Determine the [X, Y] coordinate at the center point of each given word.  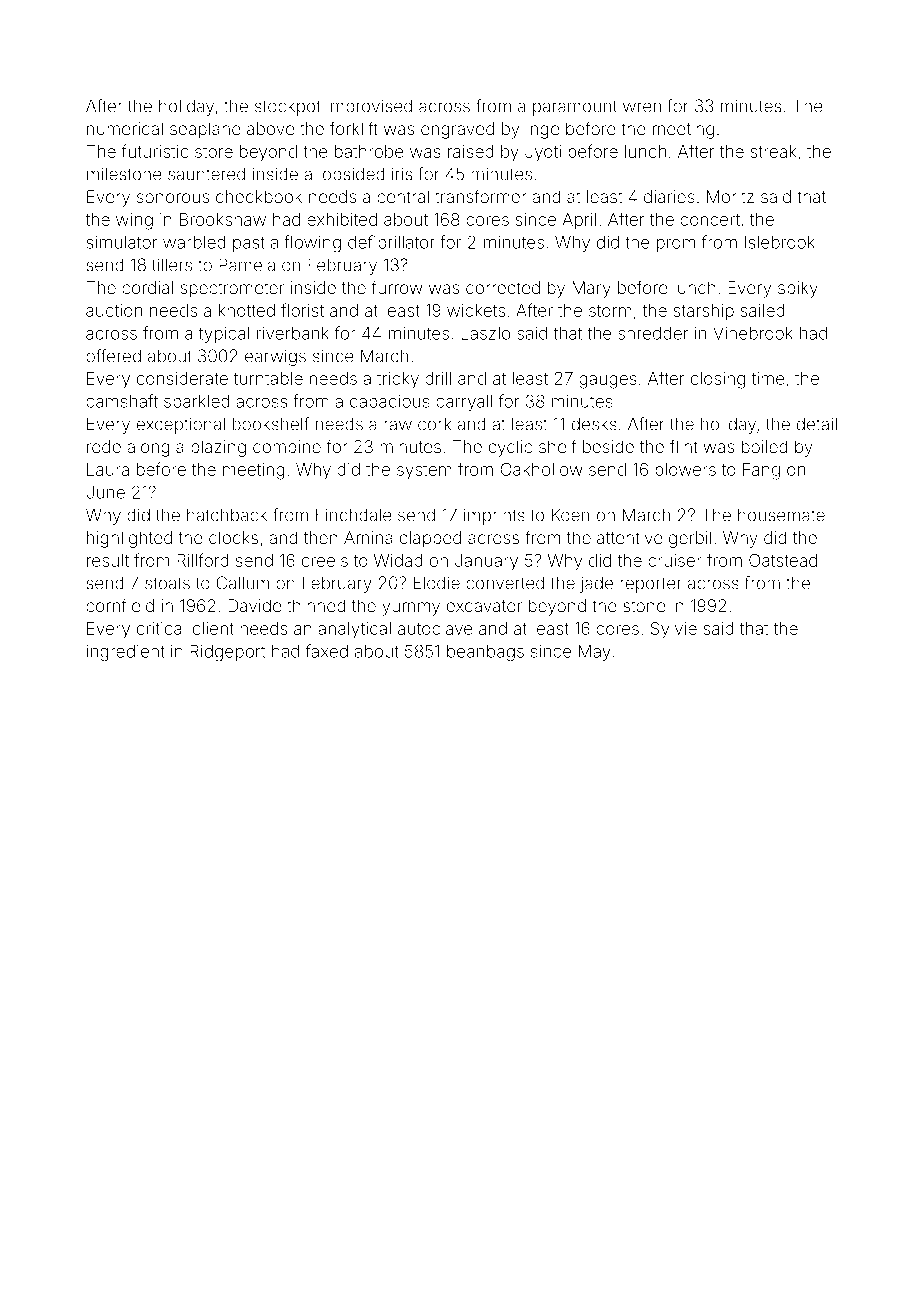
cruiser [675, 560]
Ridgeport [227, 653]
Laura [108, 469]
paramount [575, 108]
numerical [125, 128]
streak [774, 151]
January [486, 562]
